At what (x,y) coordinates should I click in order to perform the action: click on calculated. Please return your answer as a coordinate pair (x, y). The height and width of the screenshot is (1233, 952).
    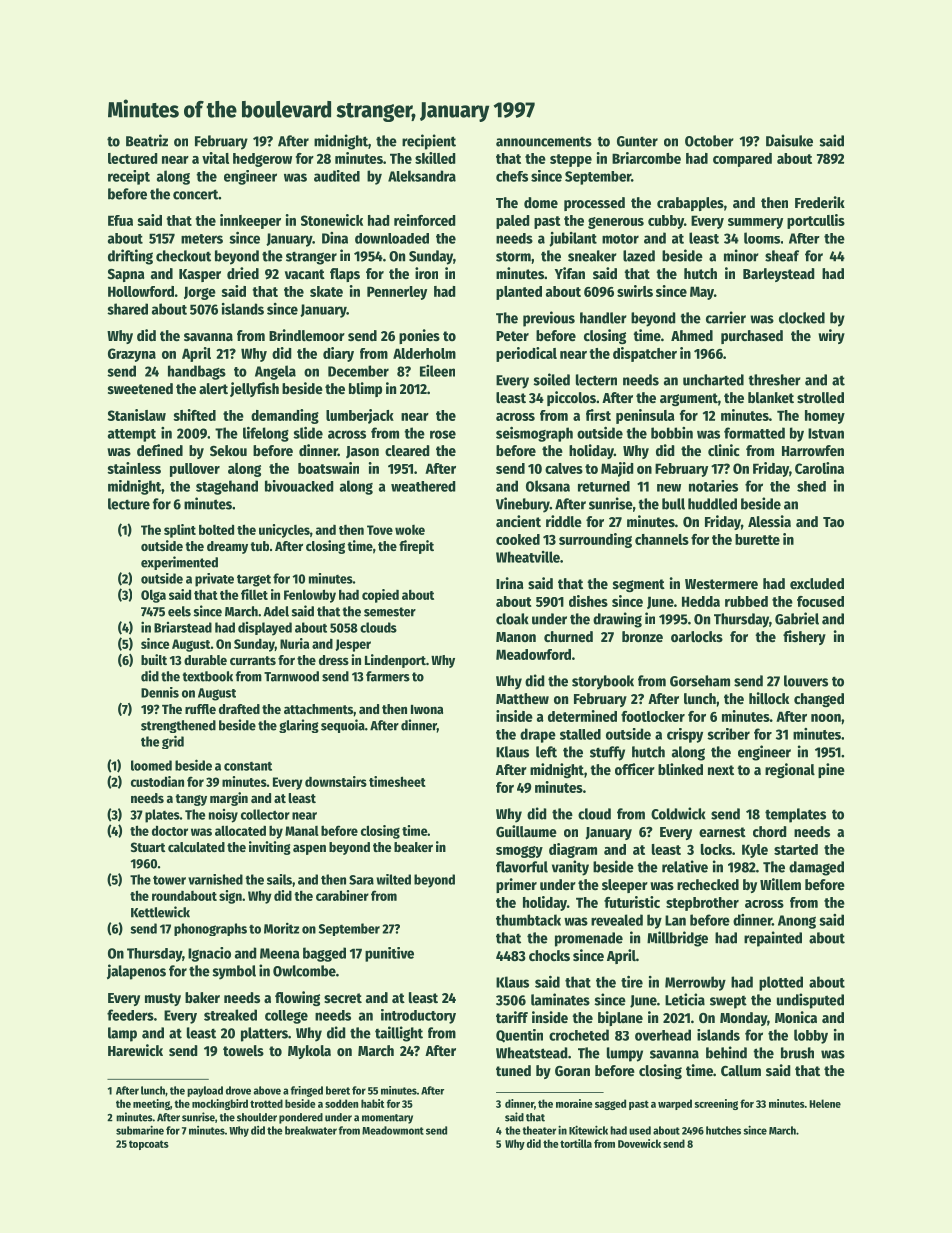
    Looking at the image, I should click on (196, 847).
